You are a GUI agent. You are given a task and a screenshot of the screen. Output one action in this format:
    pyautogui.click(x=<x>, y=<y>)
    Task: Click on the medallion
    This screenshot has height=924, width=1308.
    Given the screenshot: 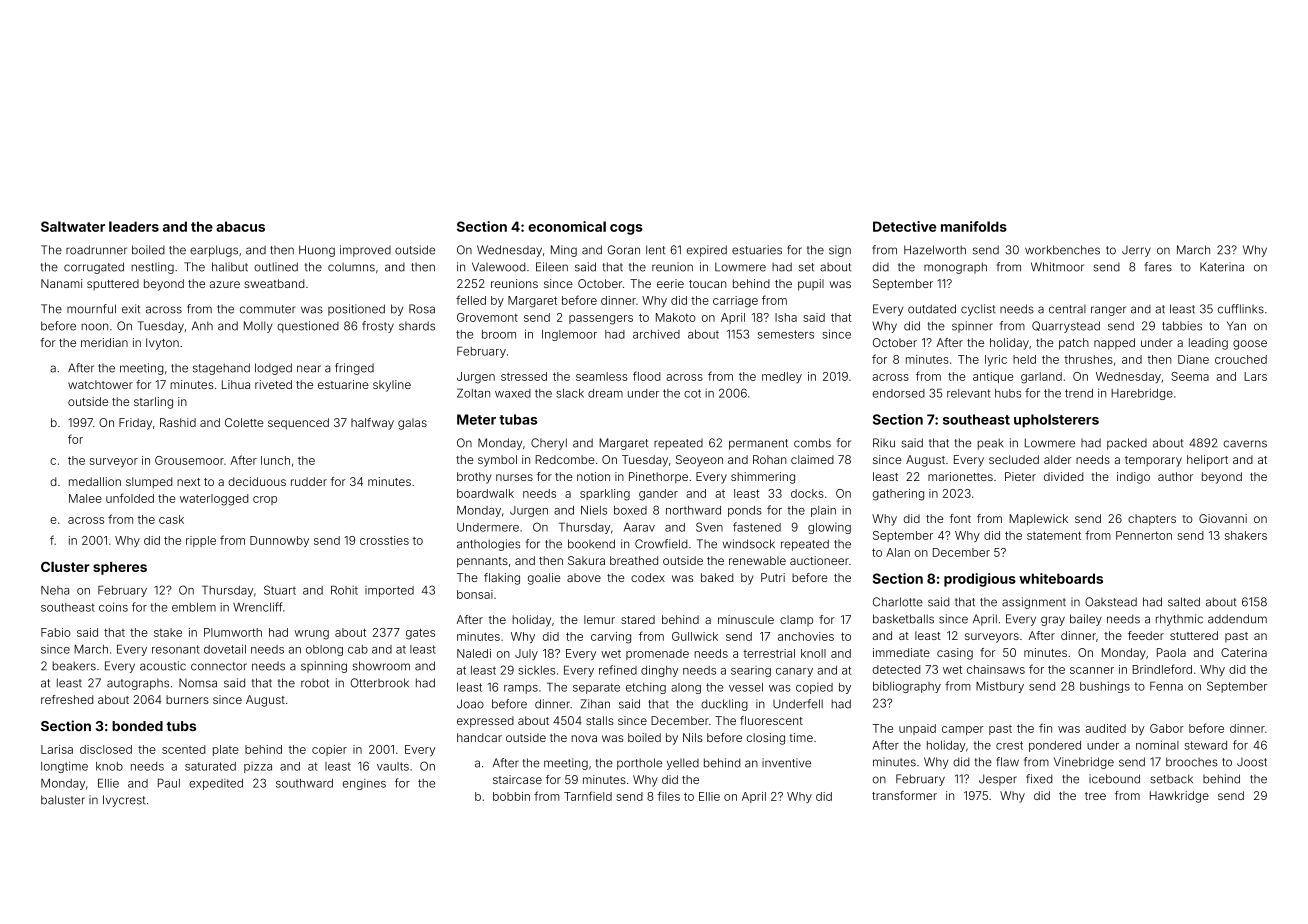 What is the action you would take?
    pyautogui.click(x=95, y=481)
